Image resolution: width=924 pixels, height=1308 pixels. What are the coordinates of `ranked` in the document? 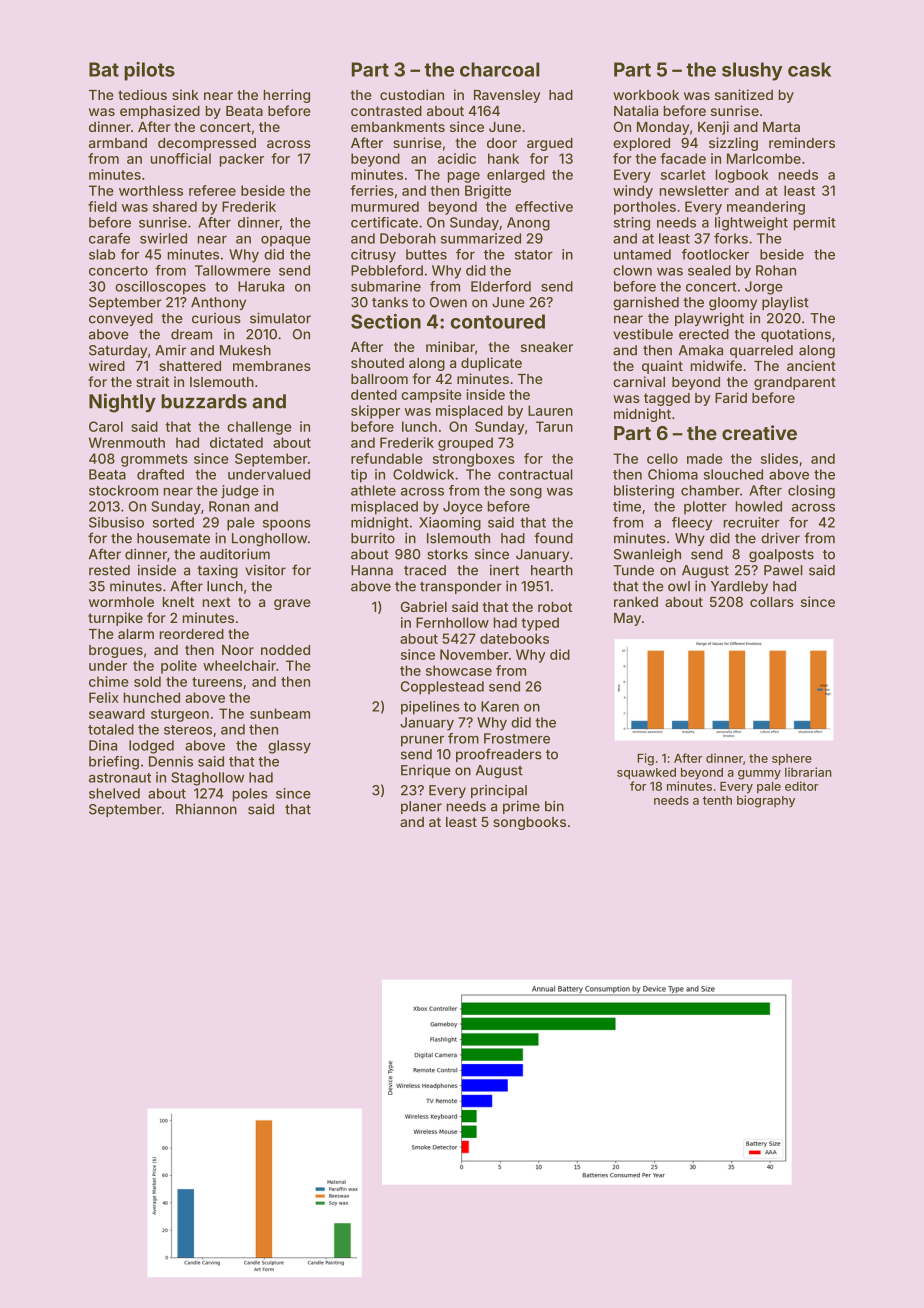 It's located at (636, 602).
